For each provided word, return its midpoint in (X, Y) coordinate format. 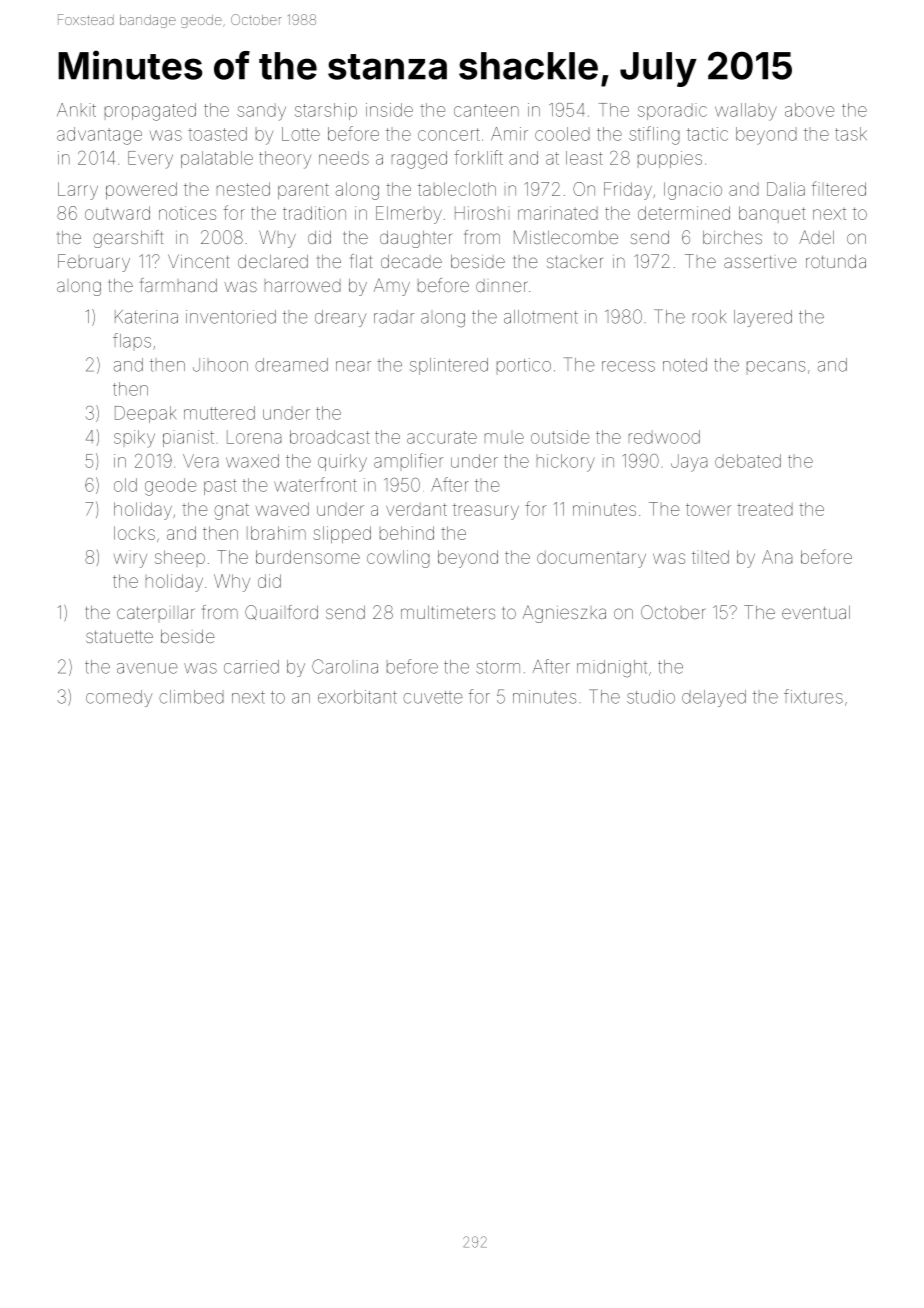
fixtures (813, 696)
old (125, 485)
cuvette (433, 697)
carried (251, 667)
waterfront (315, 484)
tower (708, 509)
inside (389, 110)
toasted (217, 134)
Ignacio (693, 191)
